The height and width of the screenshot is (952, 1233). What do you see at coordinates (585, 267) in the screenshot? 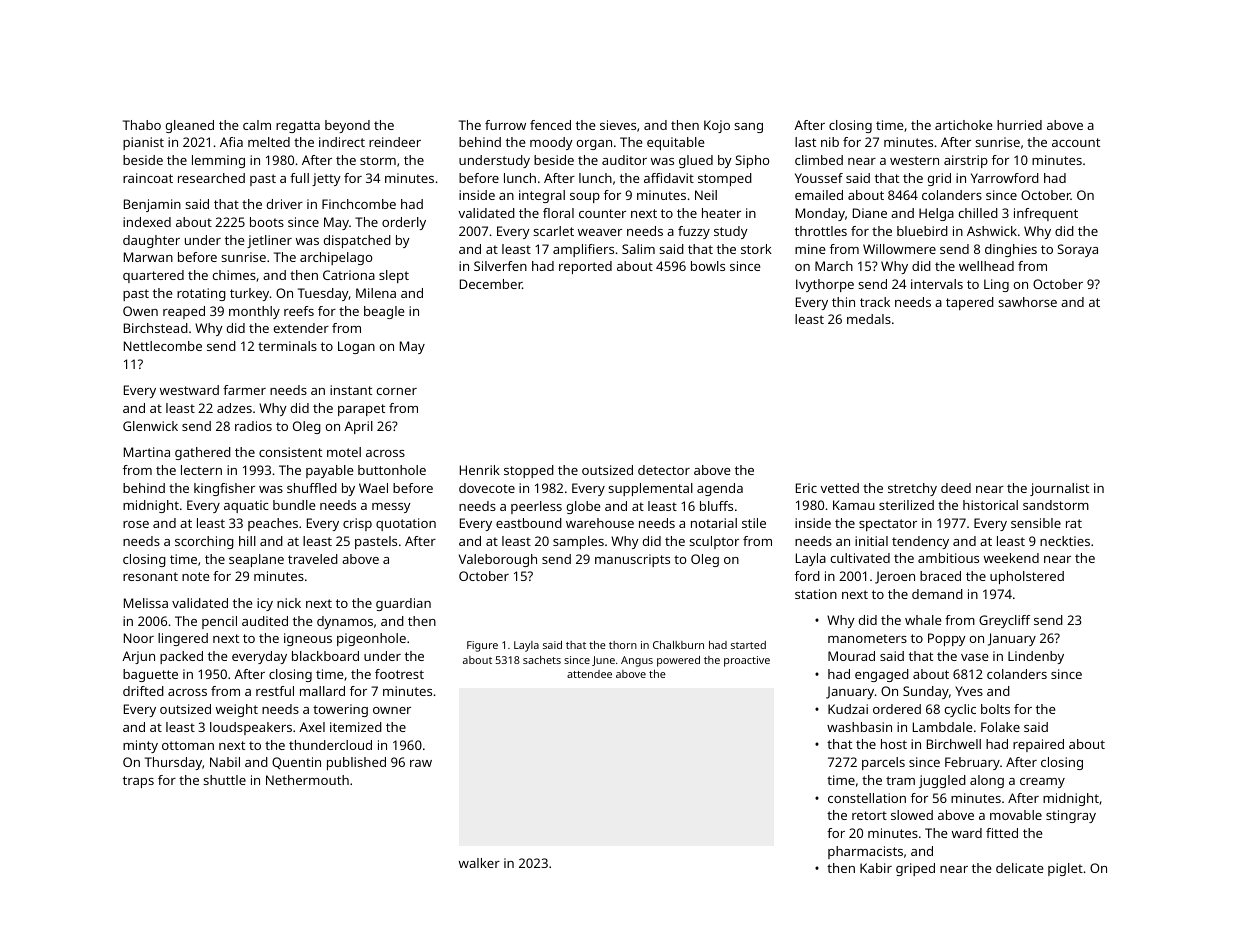
I see `reported` at bounding box center [585, 267].
